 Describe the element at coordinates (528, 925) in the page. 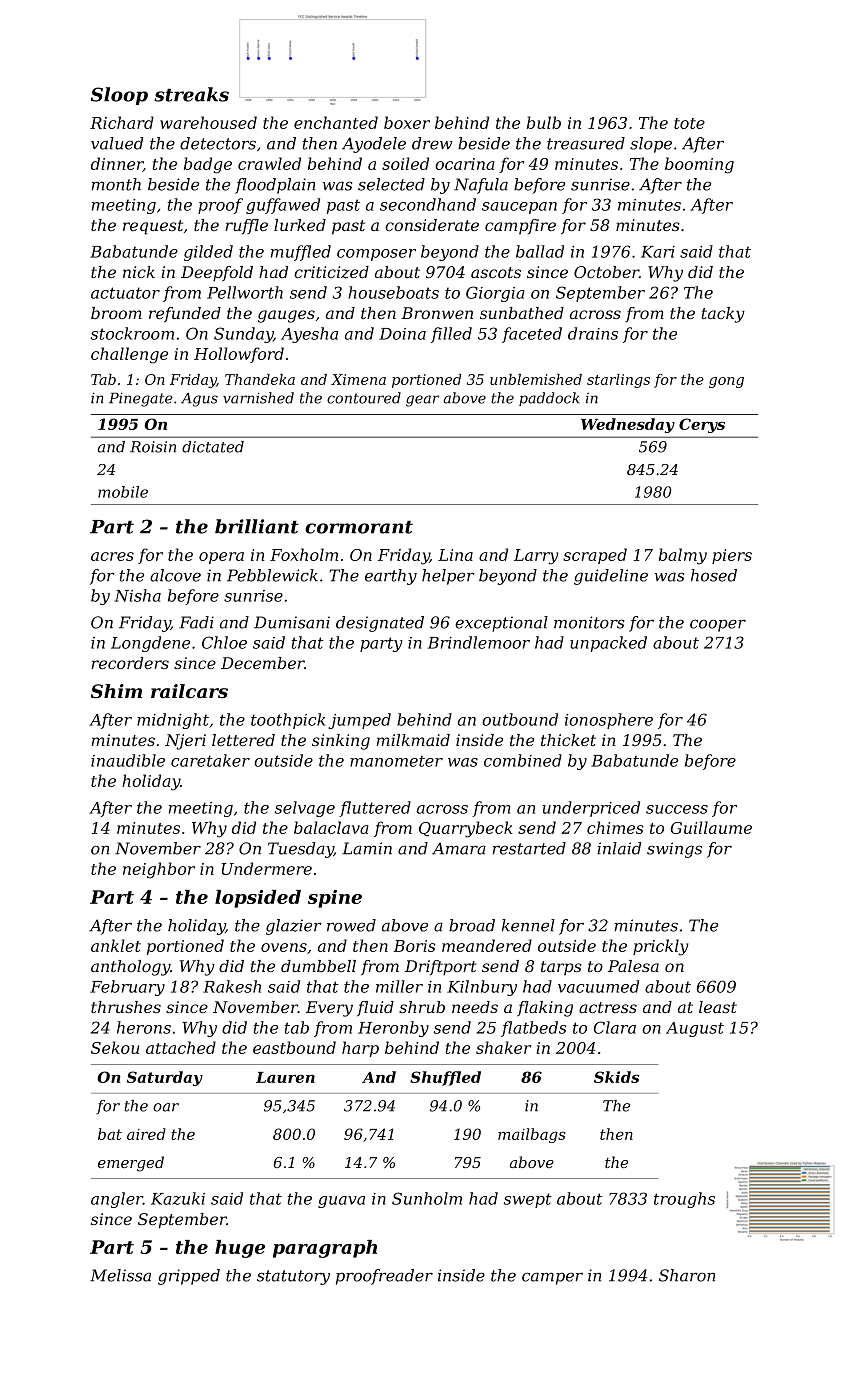

I see `kennel` at that location.
